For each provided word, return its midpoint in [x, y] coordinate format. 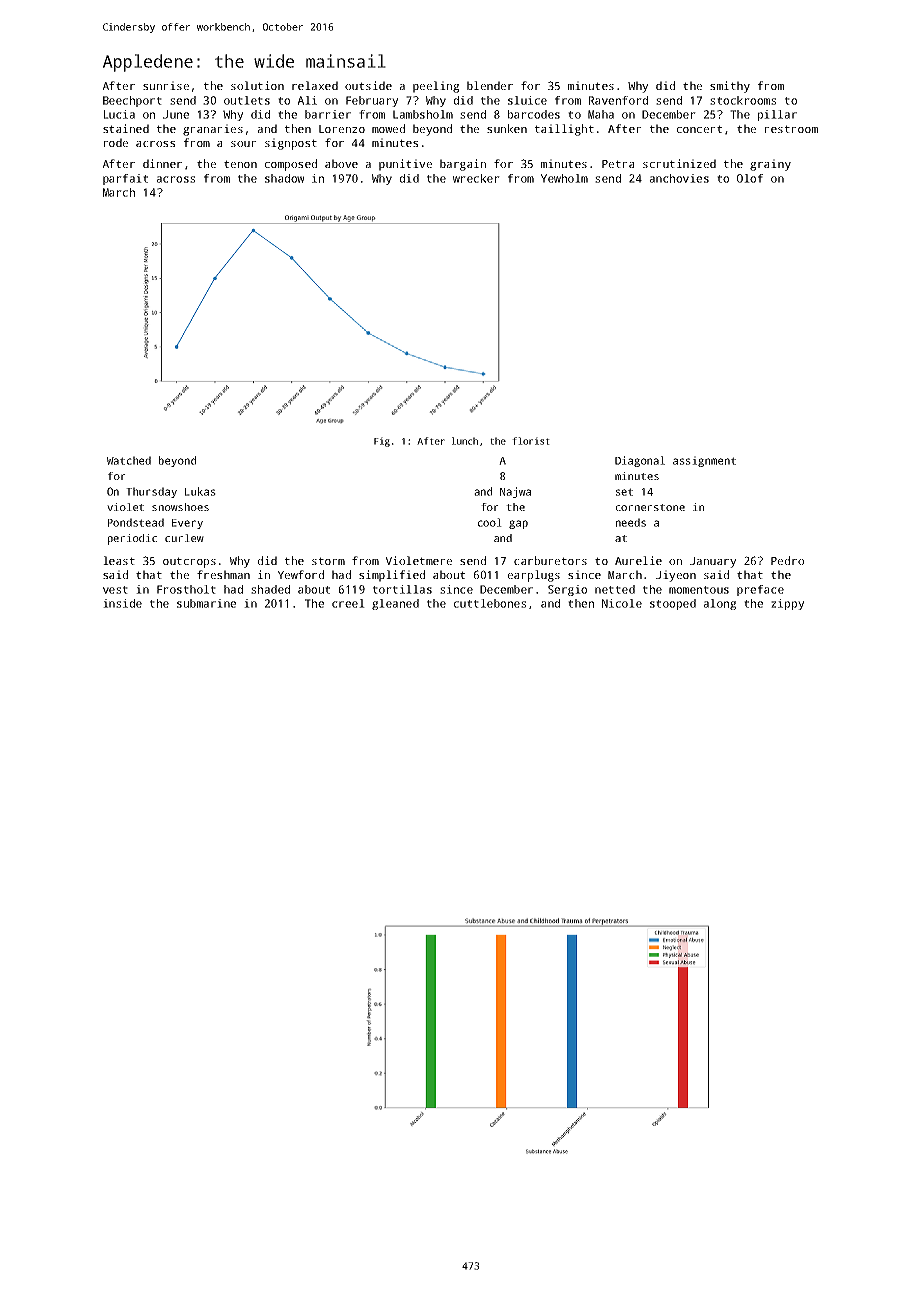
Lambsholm [423, 114]
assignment [704, 461]
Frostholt [186, 589]
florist [531, 441]
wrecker [476, 178]
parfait [125, 179]
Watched [129, 460]
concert [699, 129]
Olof [750, 178]
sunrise [166, 85]
